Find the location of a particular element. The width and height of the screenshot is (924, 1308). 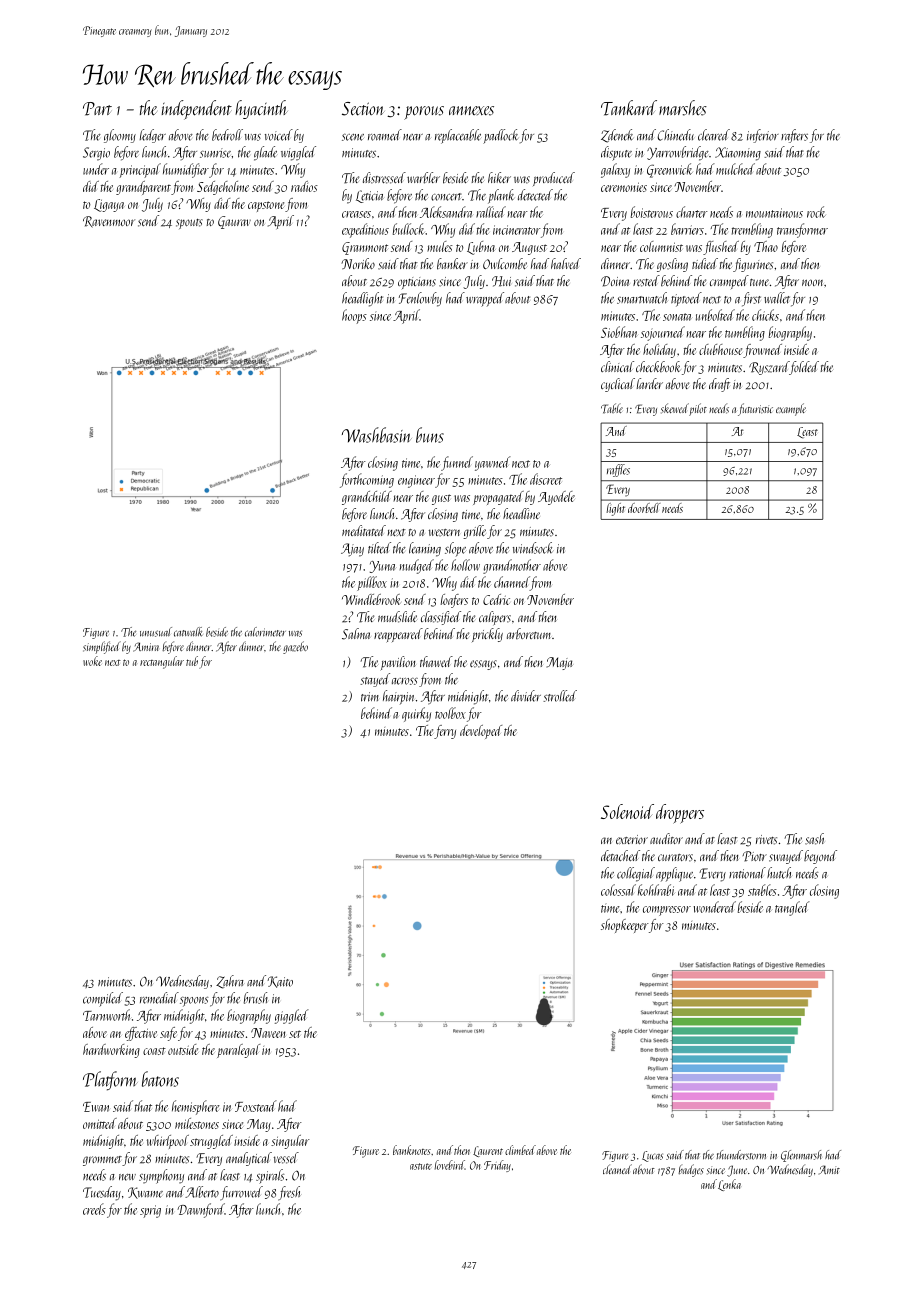

spoons is located at coordinates (194, 1002).
